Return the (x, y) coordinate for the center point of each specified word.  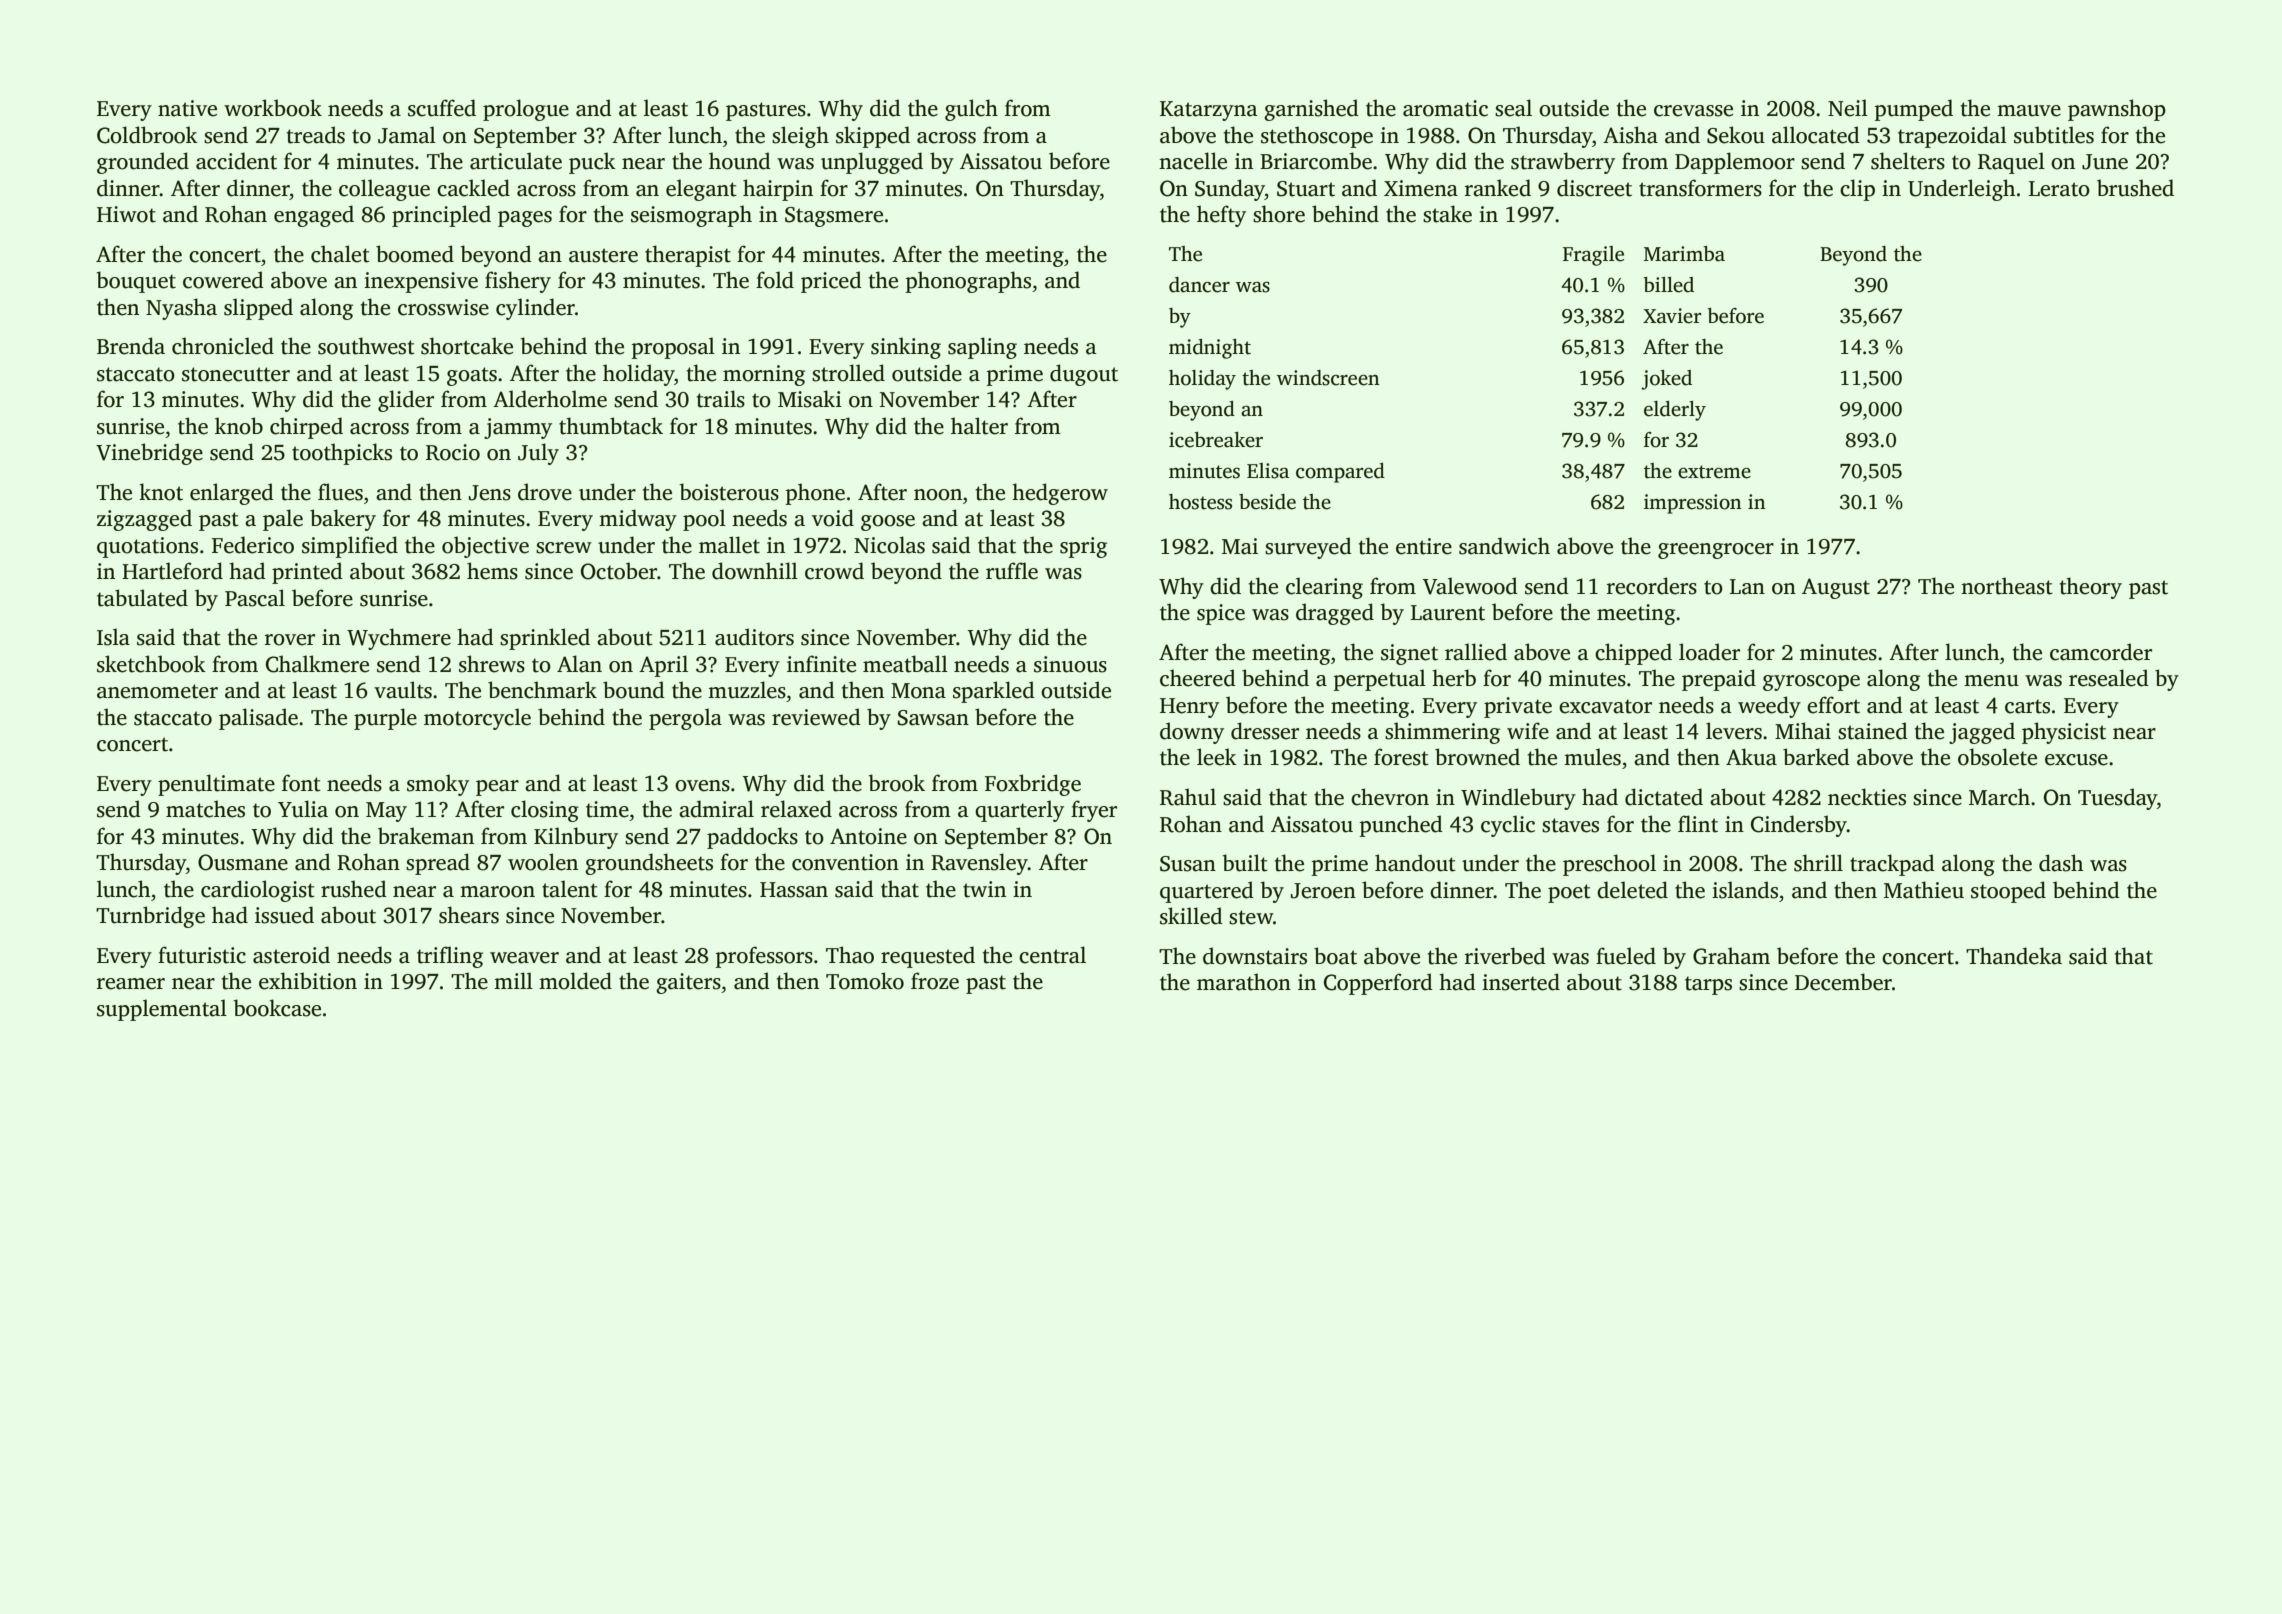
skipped (873, 137)
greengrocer (1716, 551)
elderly (1675, 411)
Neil (1848, 108)
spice (1221, 614)
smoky (438, 785)
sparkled (994, 692)
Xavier (1672, 316)
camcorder (2101, 652)
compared (1340, 473)
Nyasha (181, 309)
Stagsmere (834, 217)
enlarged (232, 494)
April (663, 666)
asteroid (291, 955)
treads (316, 135)
